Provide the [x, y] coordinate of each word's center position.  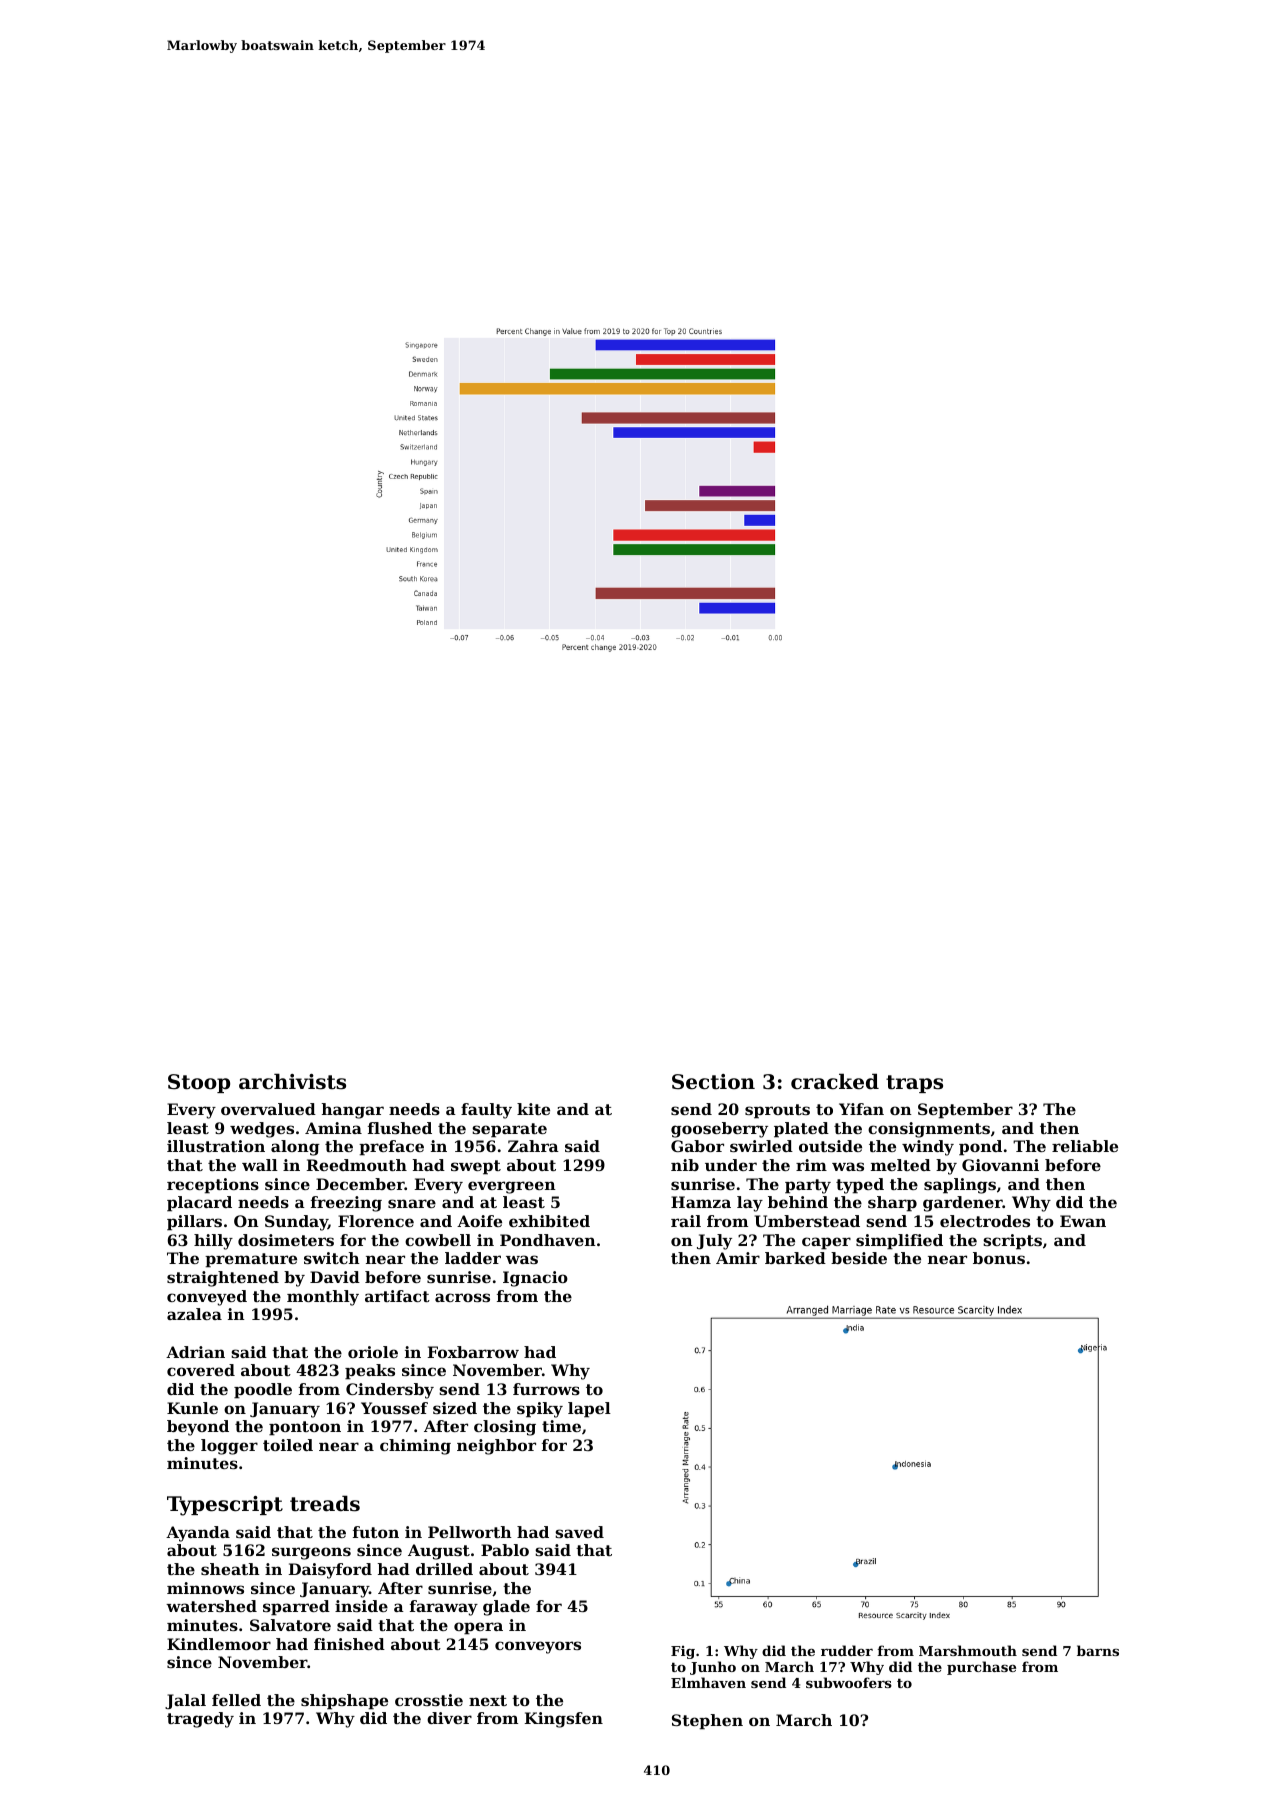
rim [811, 1165]
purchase [981, 1668]
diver [449, 1718]
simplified [899, 1242]
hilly [213, 1242]
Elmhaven [708, 1682]
